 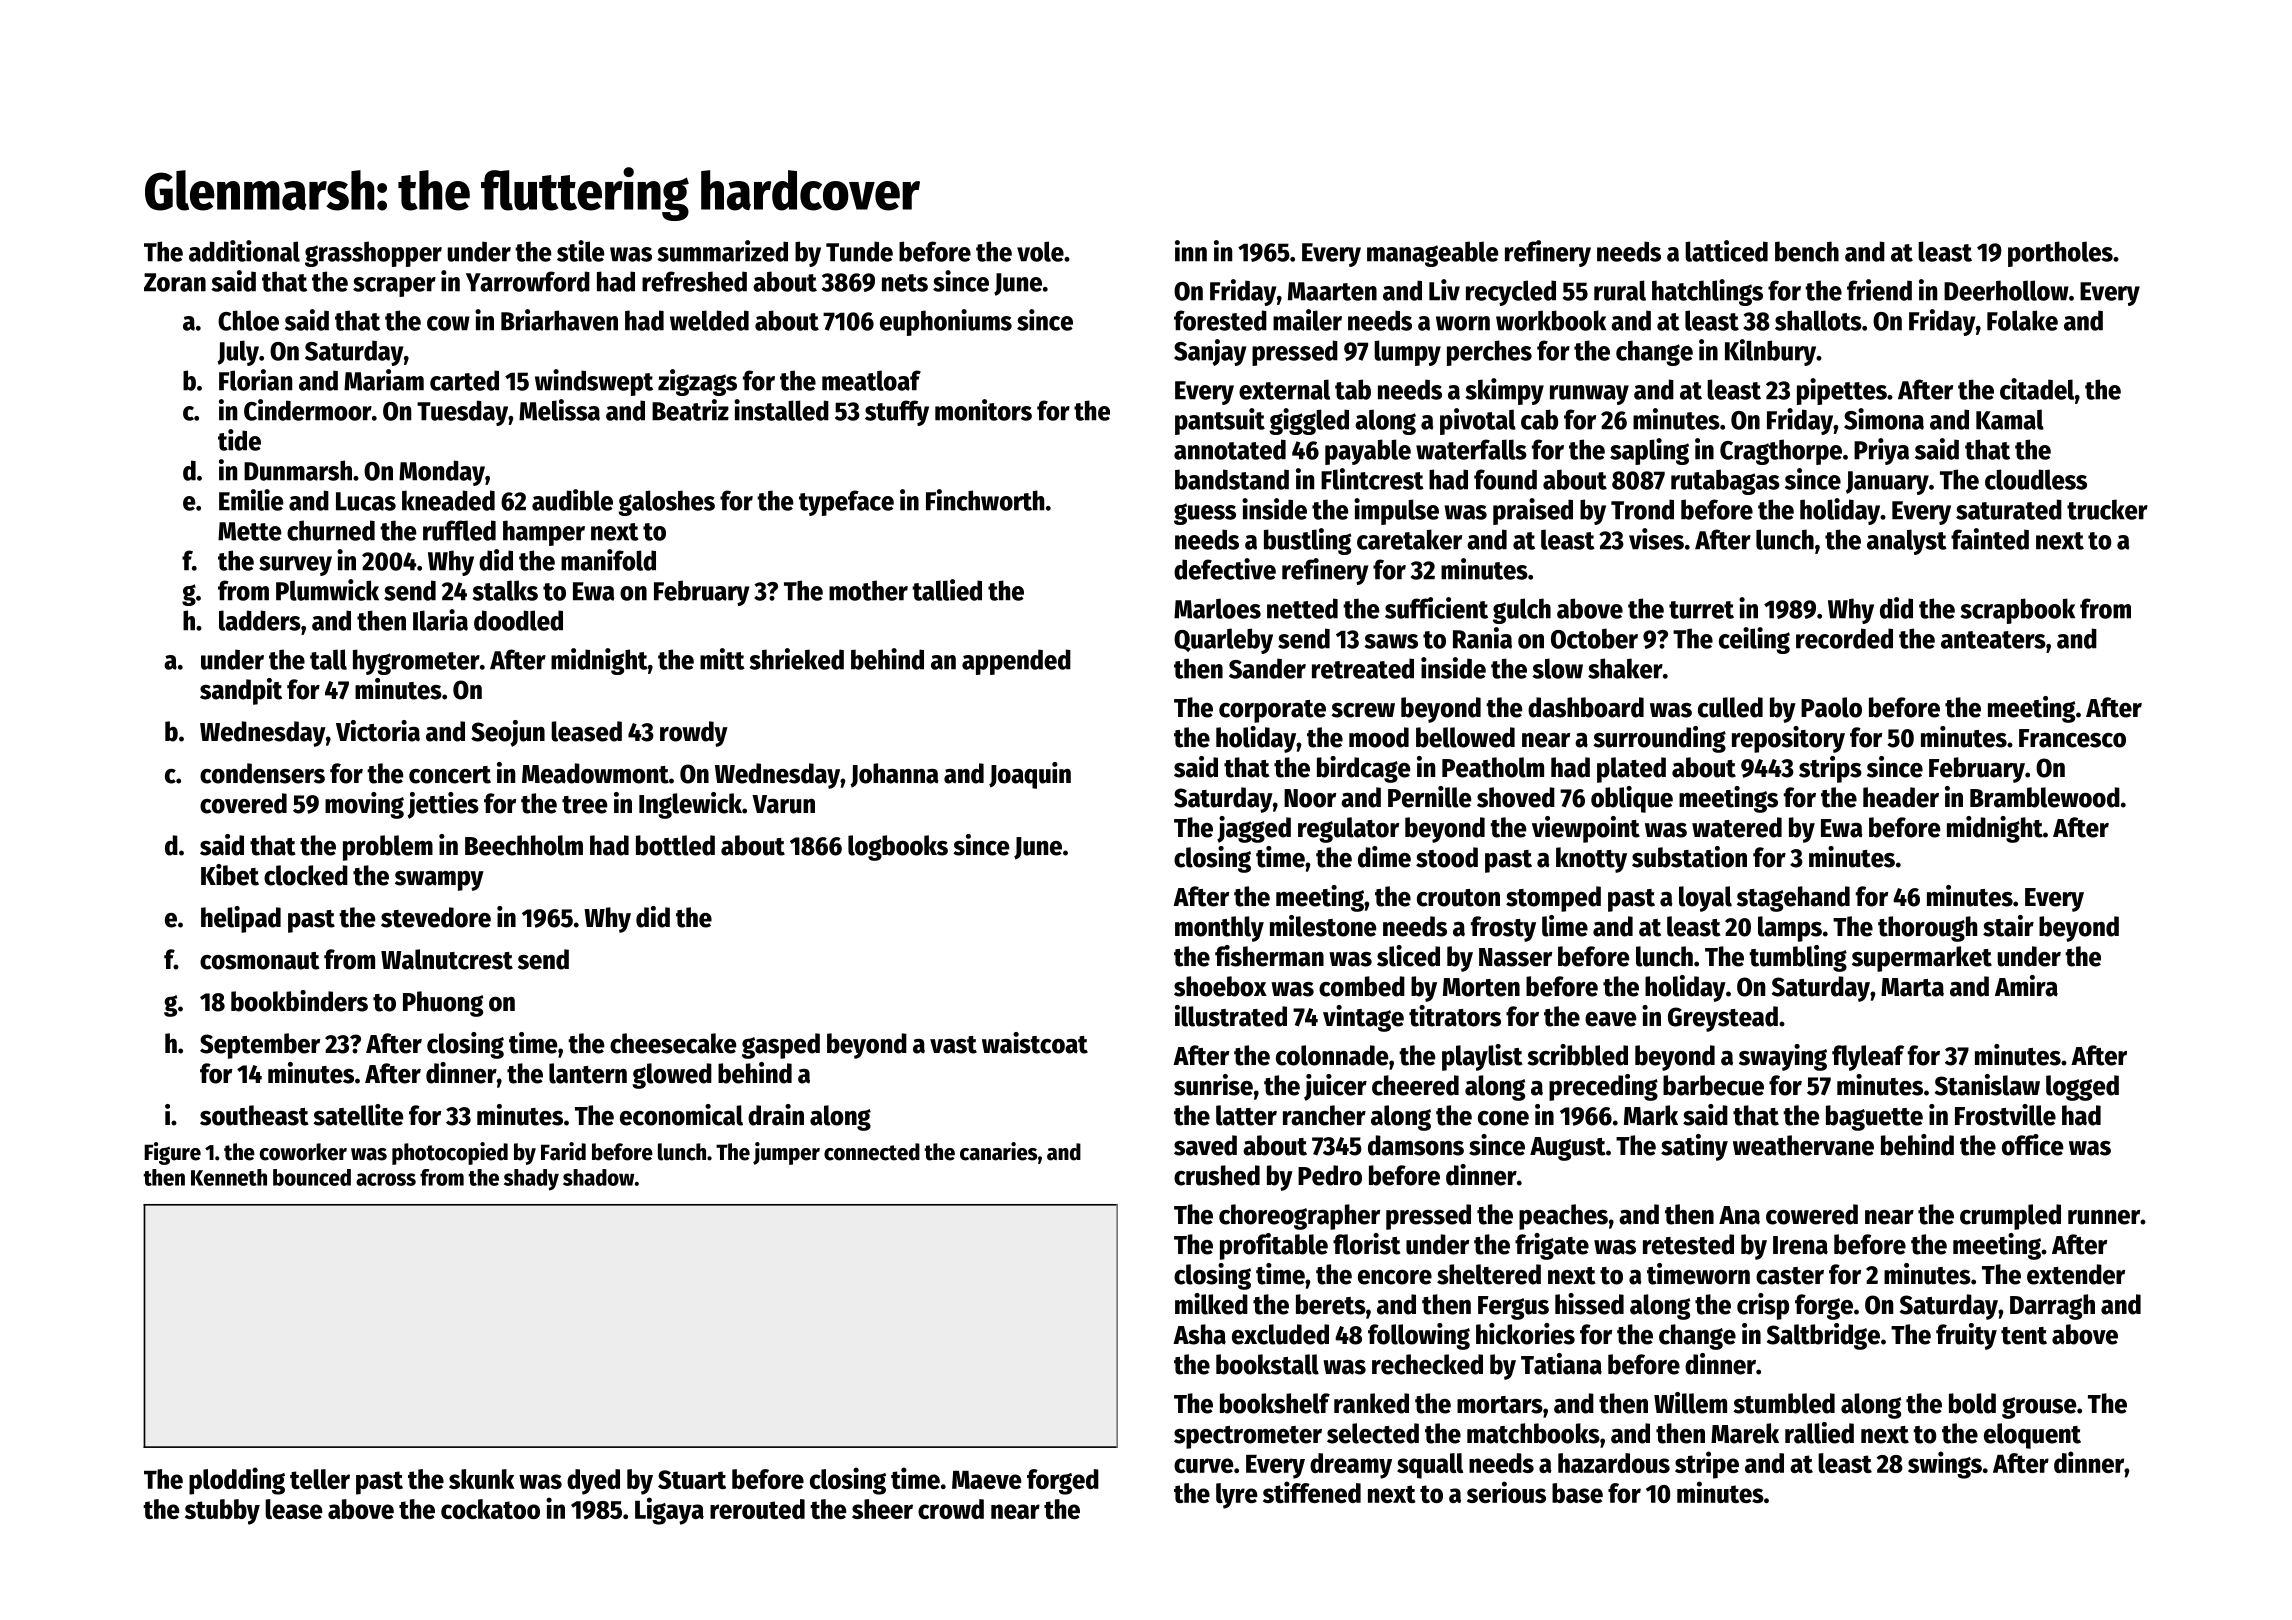 I want to click on Liv, so click(x=1444, y=290).
